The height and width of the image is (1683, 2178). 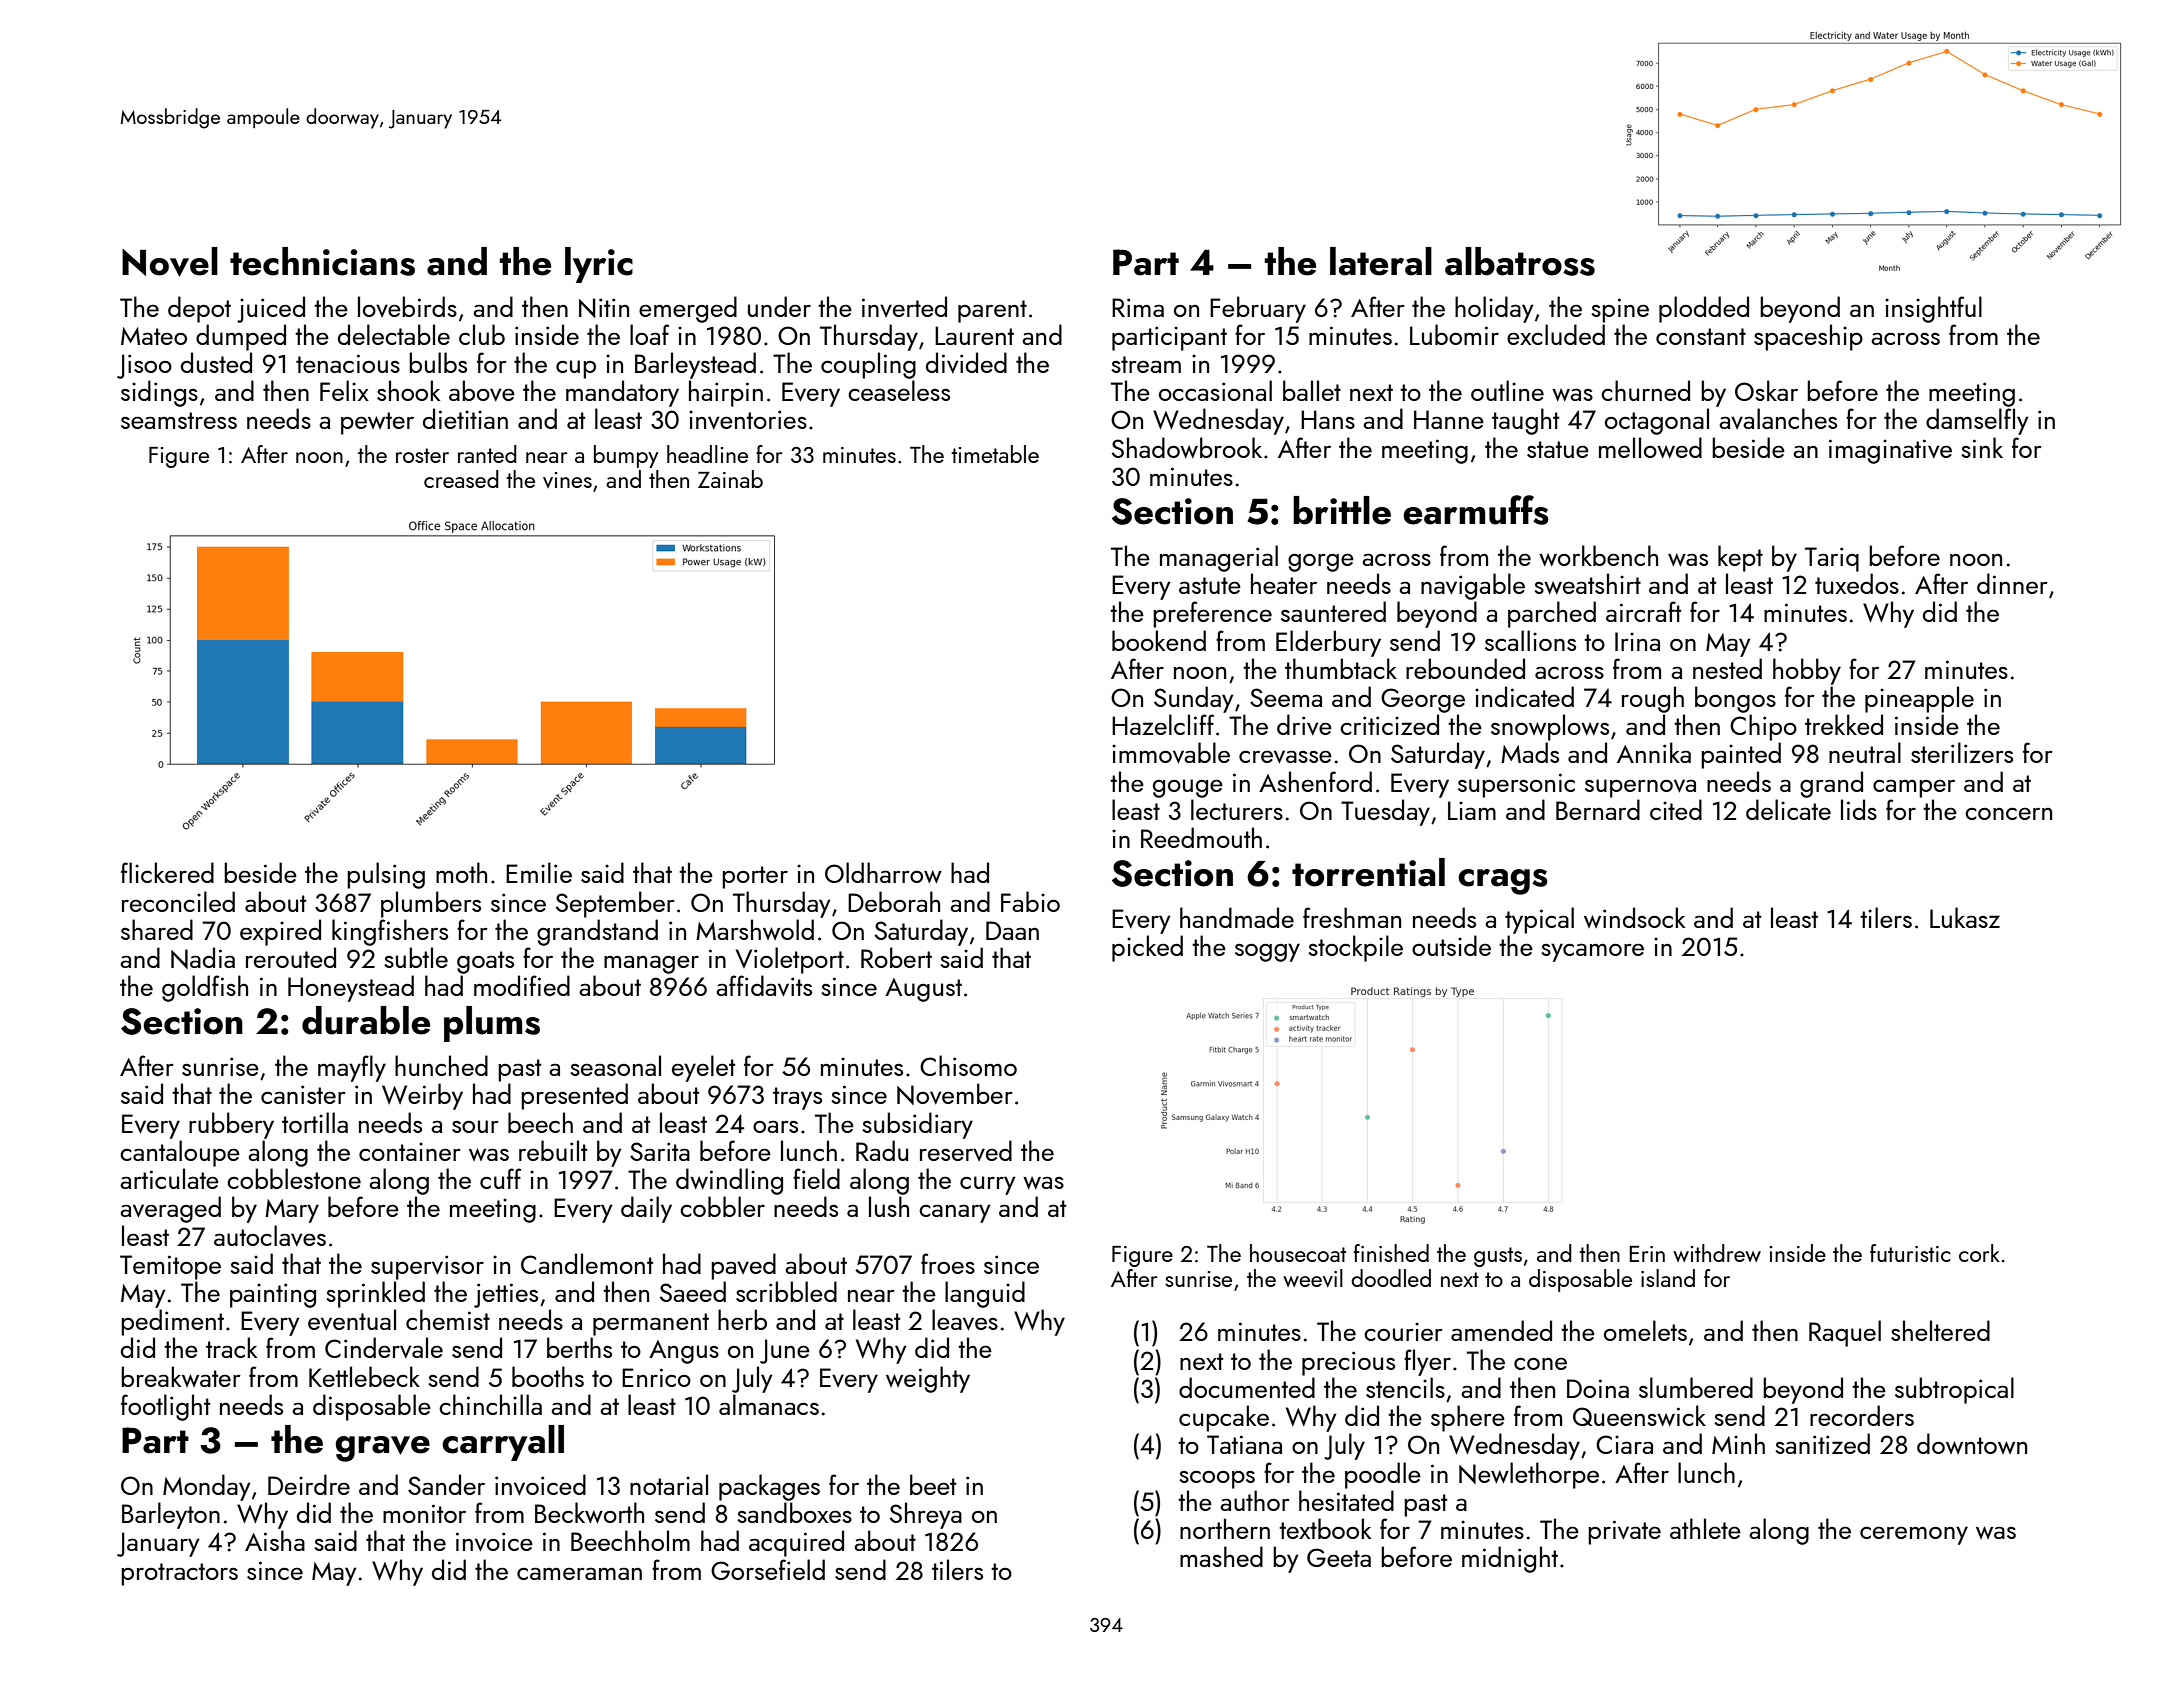 I want to click on tortilla, so click(x=315, y=1122).
